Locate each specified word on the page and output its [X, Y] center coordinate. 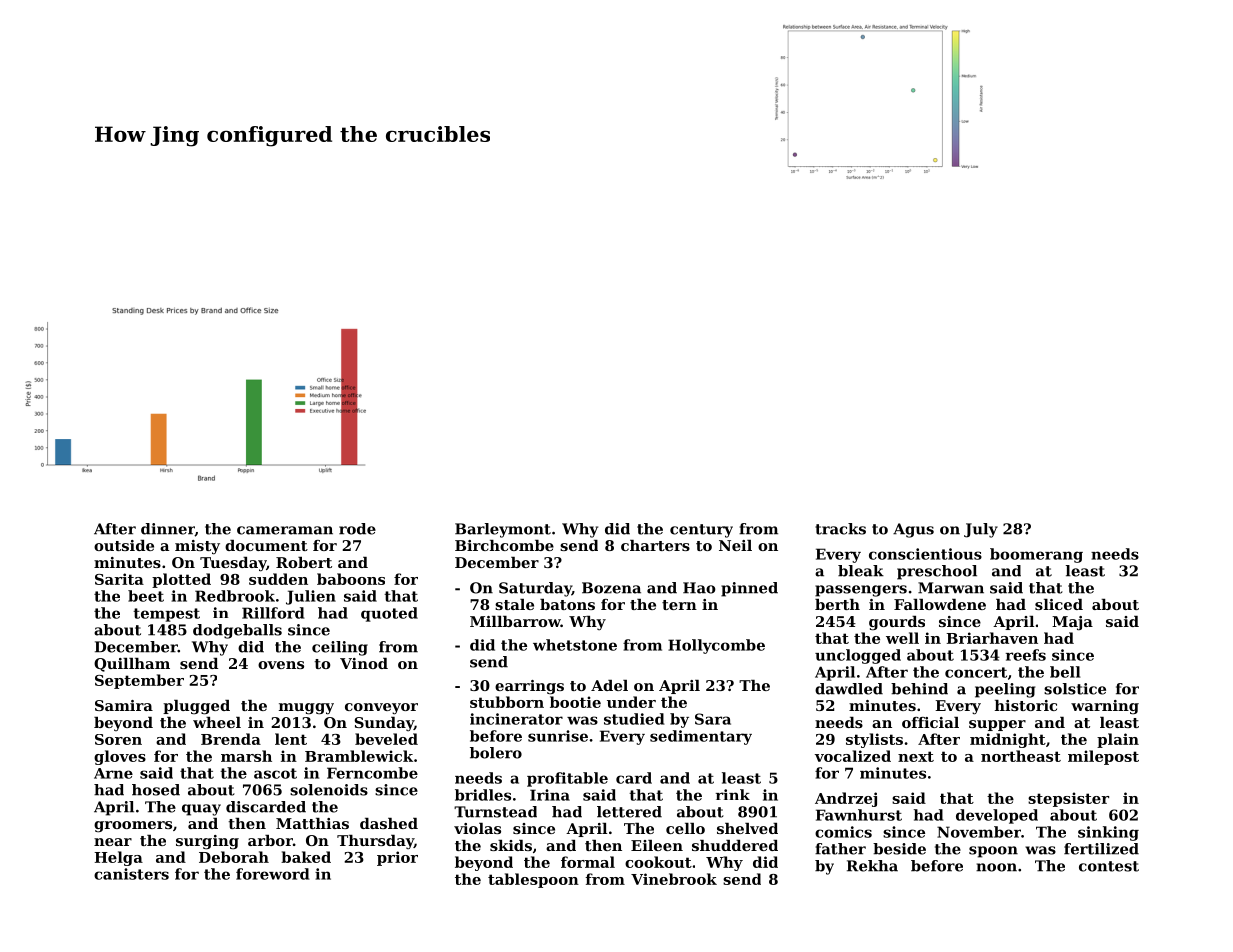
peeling [1005, 690]
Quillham [132, 665]
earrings [529, 687]
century [701, 531]
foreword [273, 874]
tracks [840, 529]
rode [357, 529]
